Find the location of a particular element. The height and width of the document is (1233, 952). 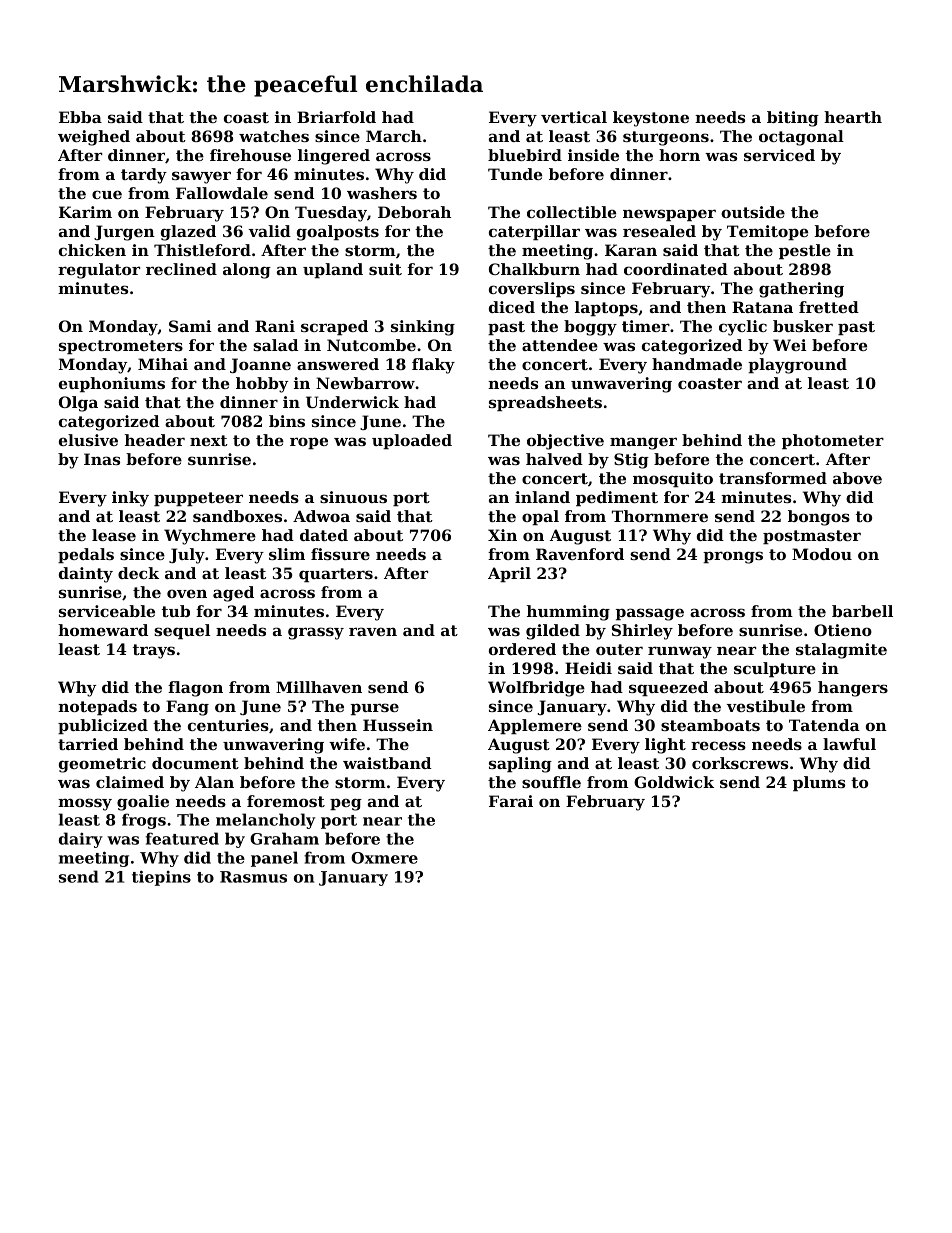

Ebba is located at coordinates (80, 117).
